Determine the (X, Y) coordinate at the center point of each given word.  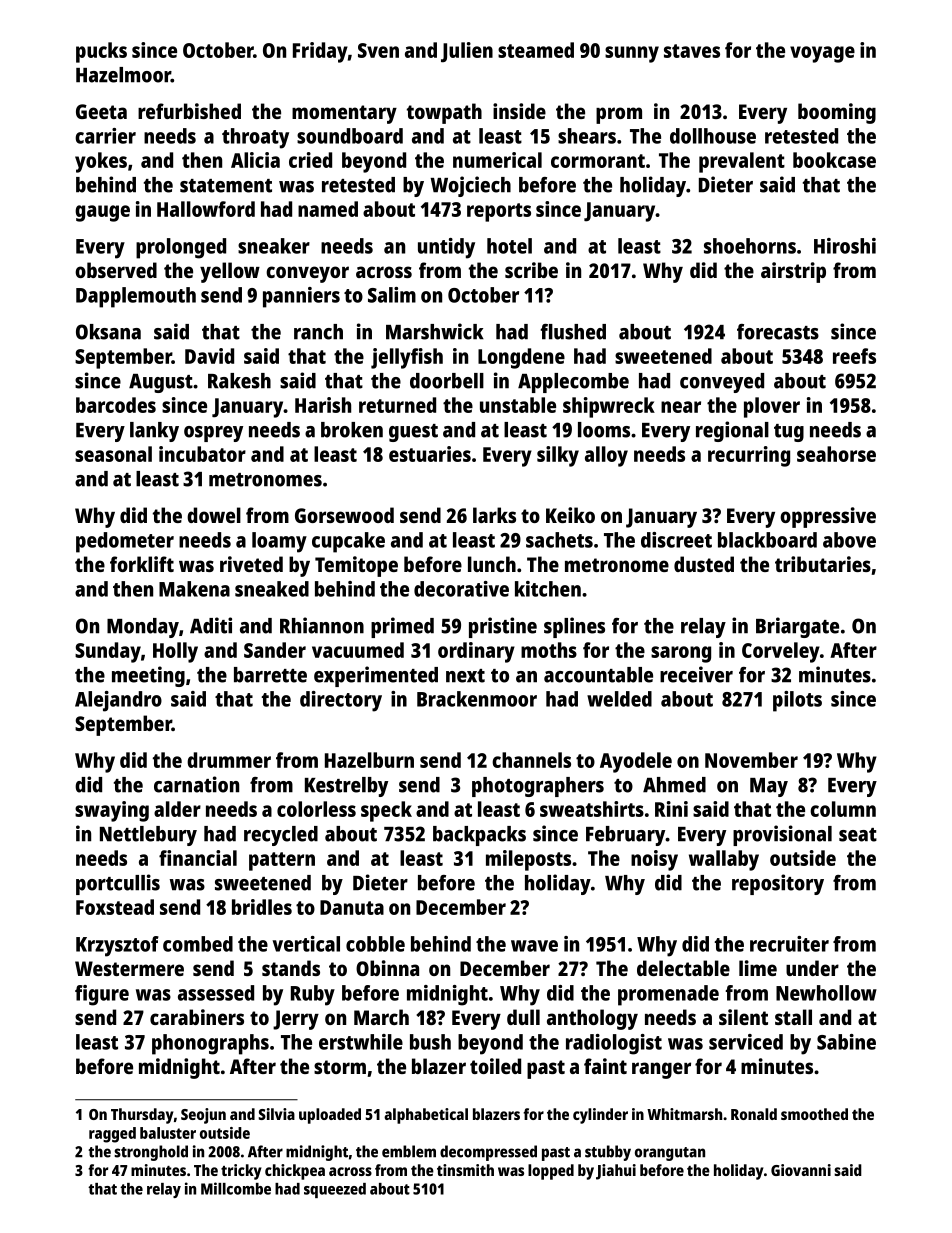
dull (523, 1017)
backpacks (479, 836)
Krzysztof (117, 946)
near (681, 407)
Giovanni (801, 1170)
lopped (551, 1172)
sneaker (274, 246)
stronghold (151, 1153)
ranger (661, 1070)
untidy (446, 248)
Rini (671, 809)
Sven (378, 50)
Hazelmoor (123, 75)
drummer (229, 760)
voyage (822, 54)
